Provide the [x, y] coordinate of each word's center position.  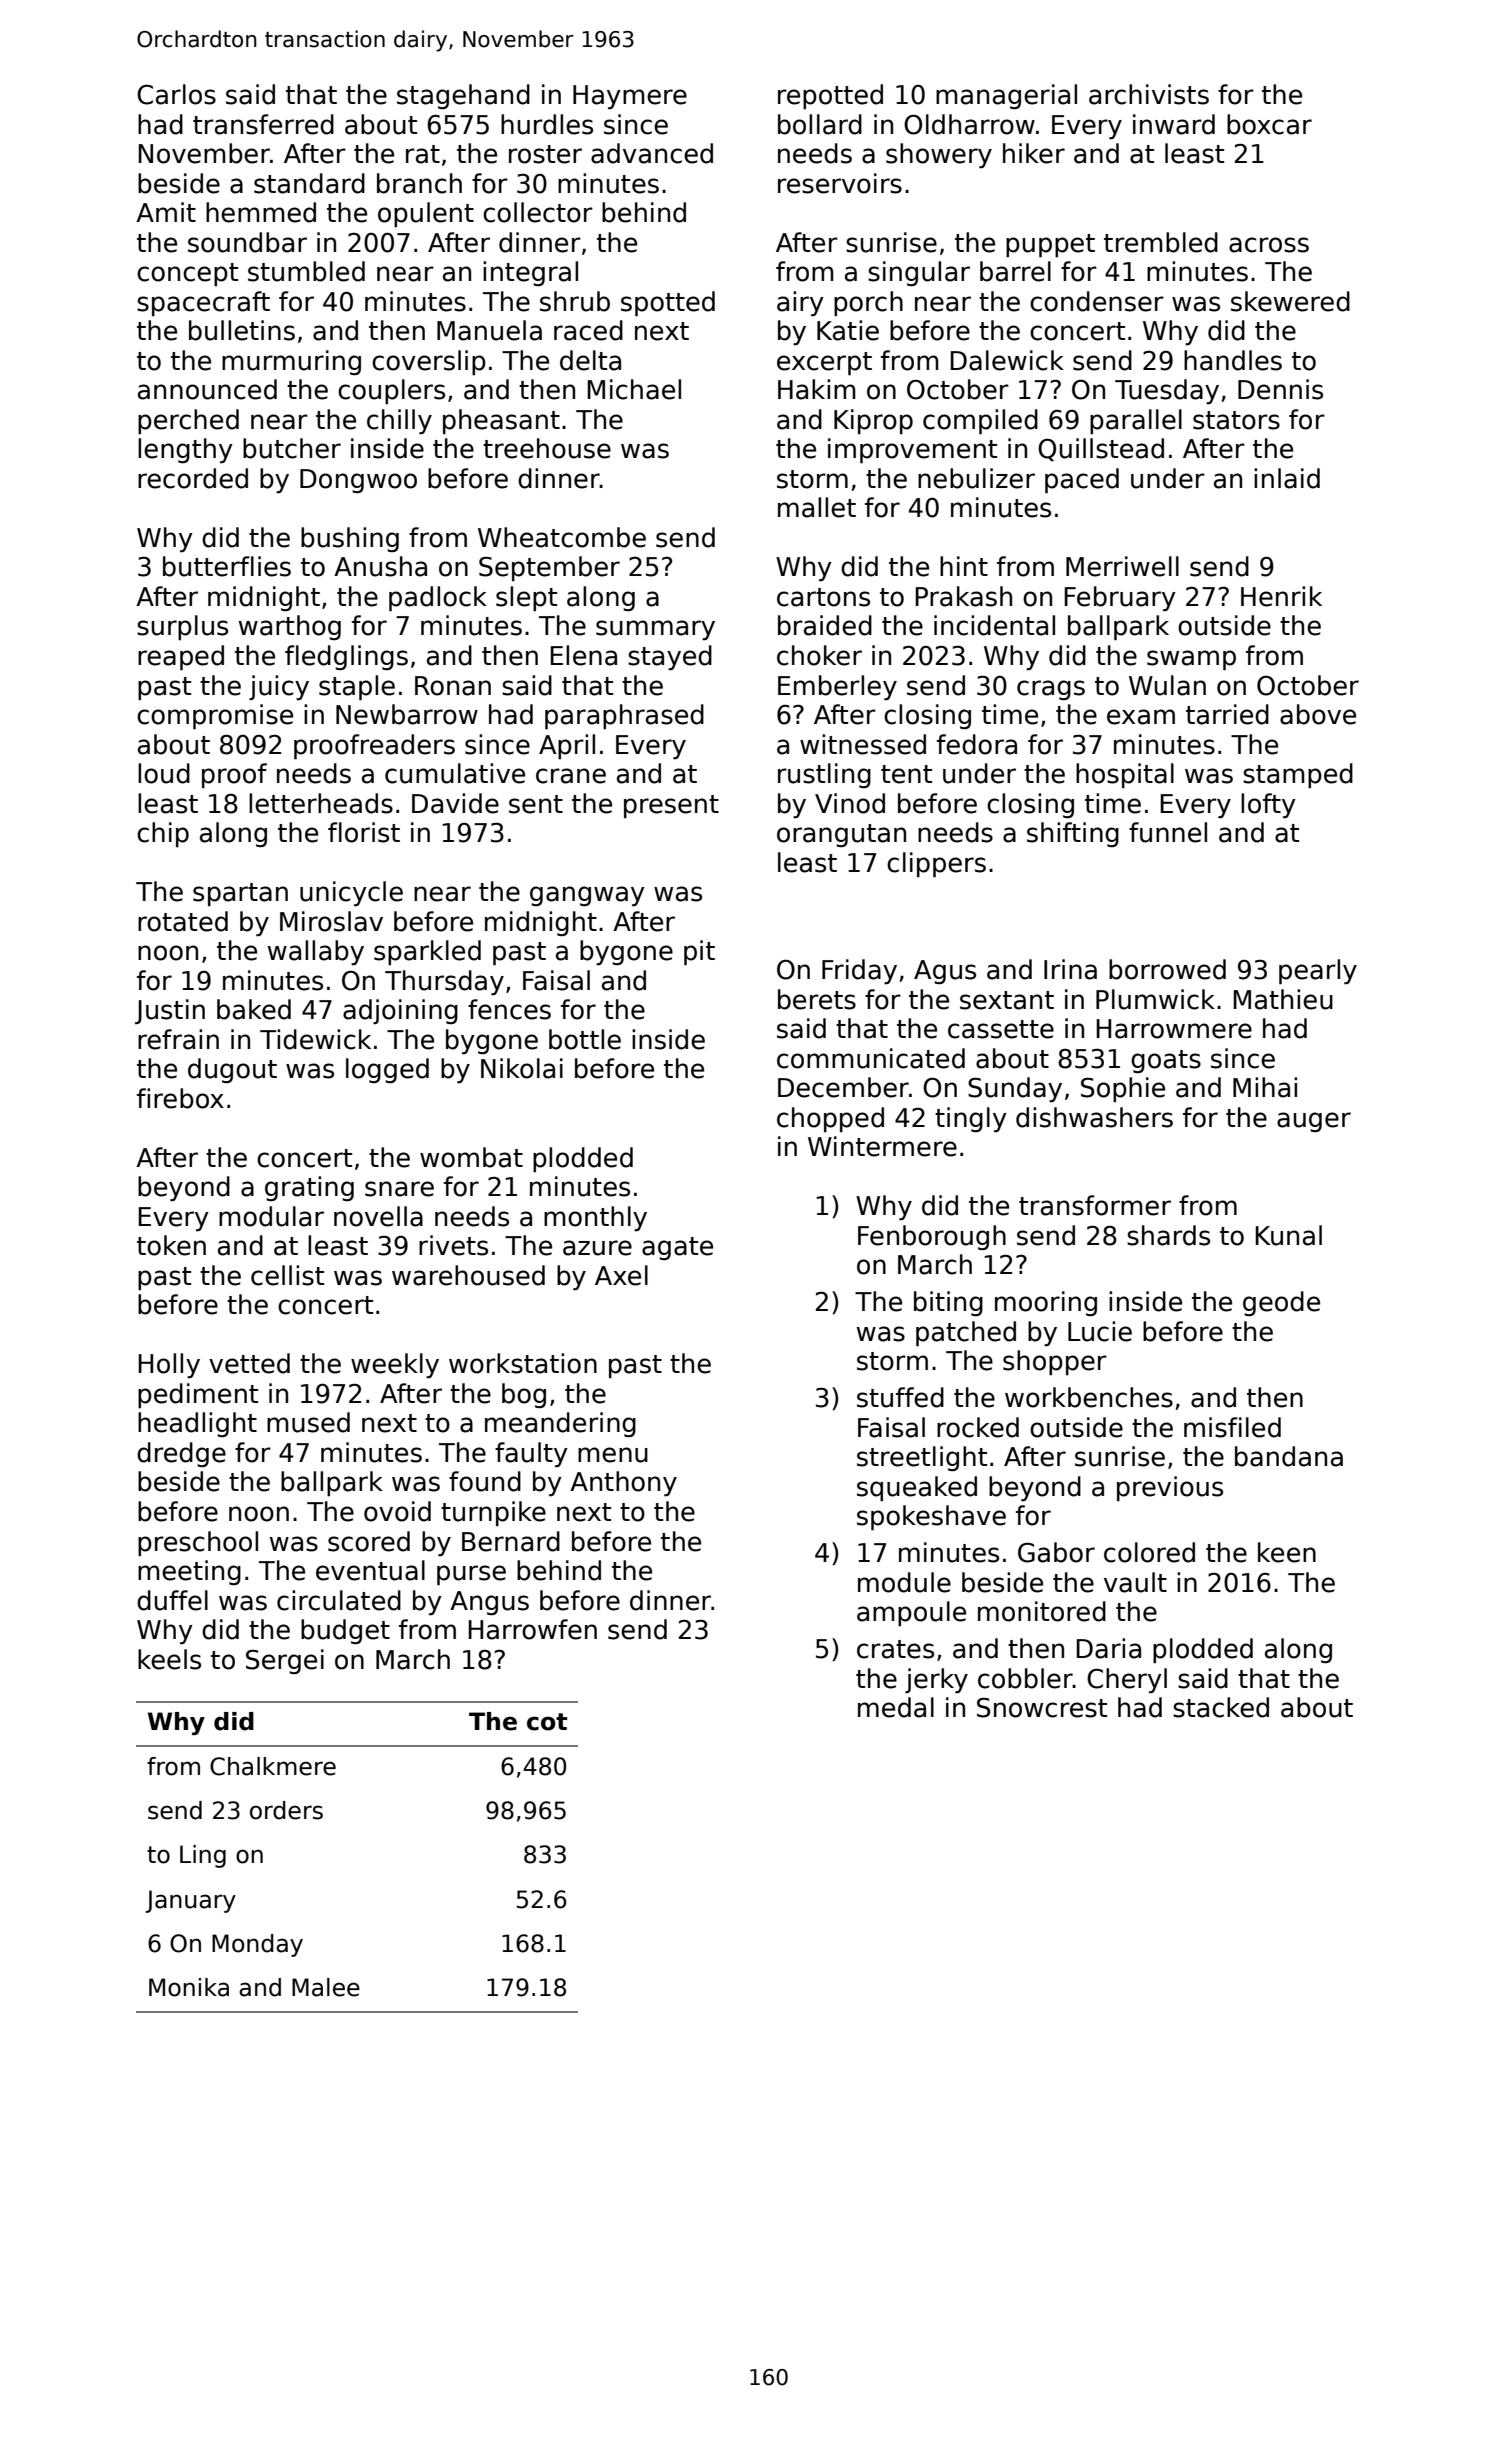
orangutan [841, 835]
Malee [326, 1987]
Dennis [1280, 389]
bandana [1289, 1456]
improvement [912, 450]
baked [254, 1009]
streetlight [922, 1458]
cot [547, 1722]
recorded [193, 478]
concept [187, 274]
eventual [370, 1570]
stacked [1221, 1707]
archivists [1149, 94]
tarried [1227, 714]
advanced [652, 153]
